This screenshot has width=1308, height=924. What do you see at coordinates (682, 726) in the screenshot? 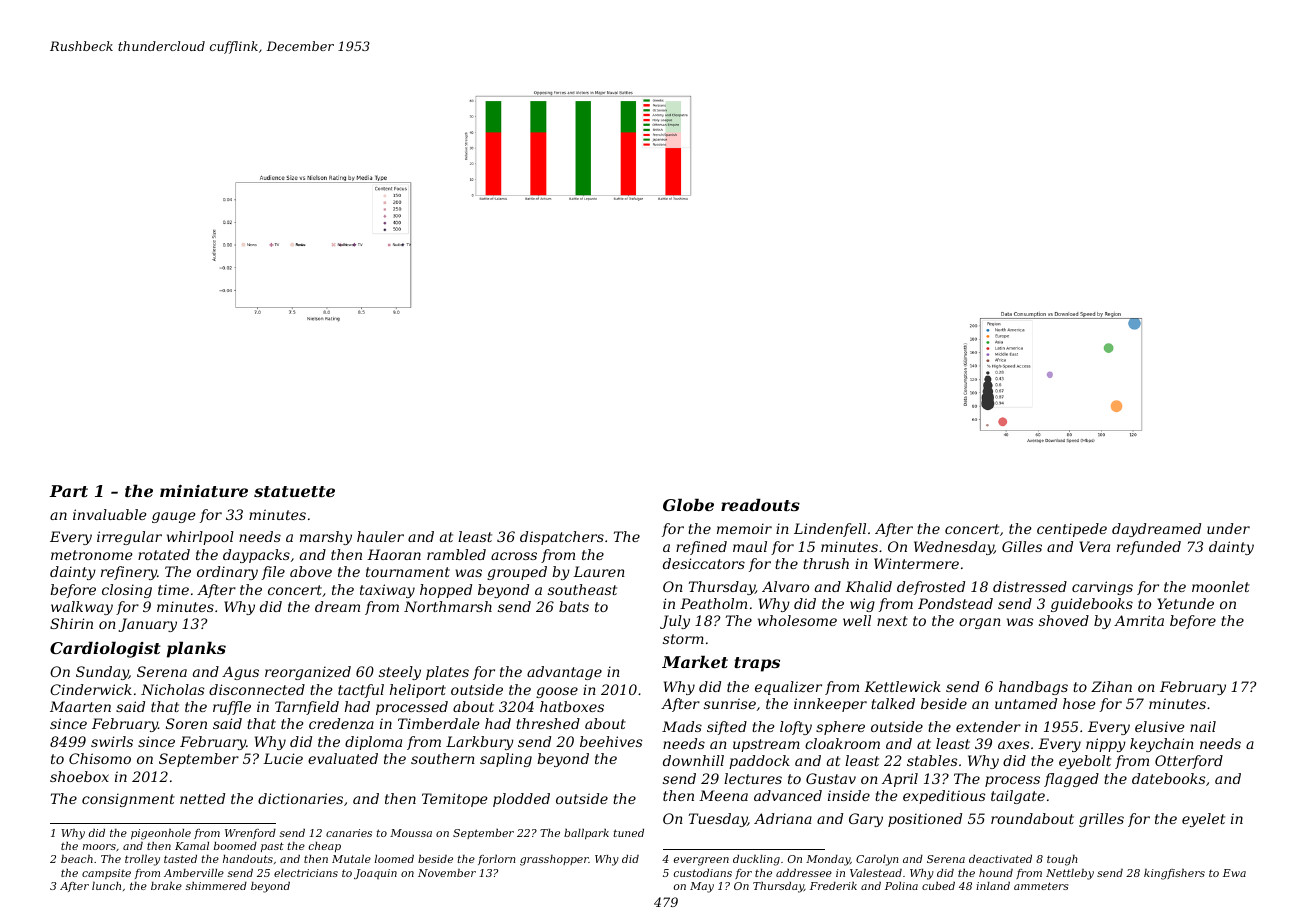
I see `Mads` at bounding box center [682, 726].
